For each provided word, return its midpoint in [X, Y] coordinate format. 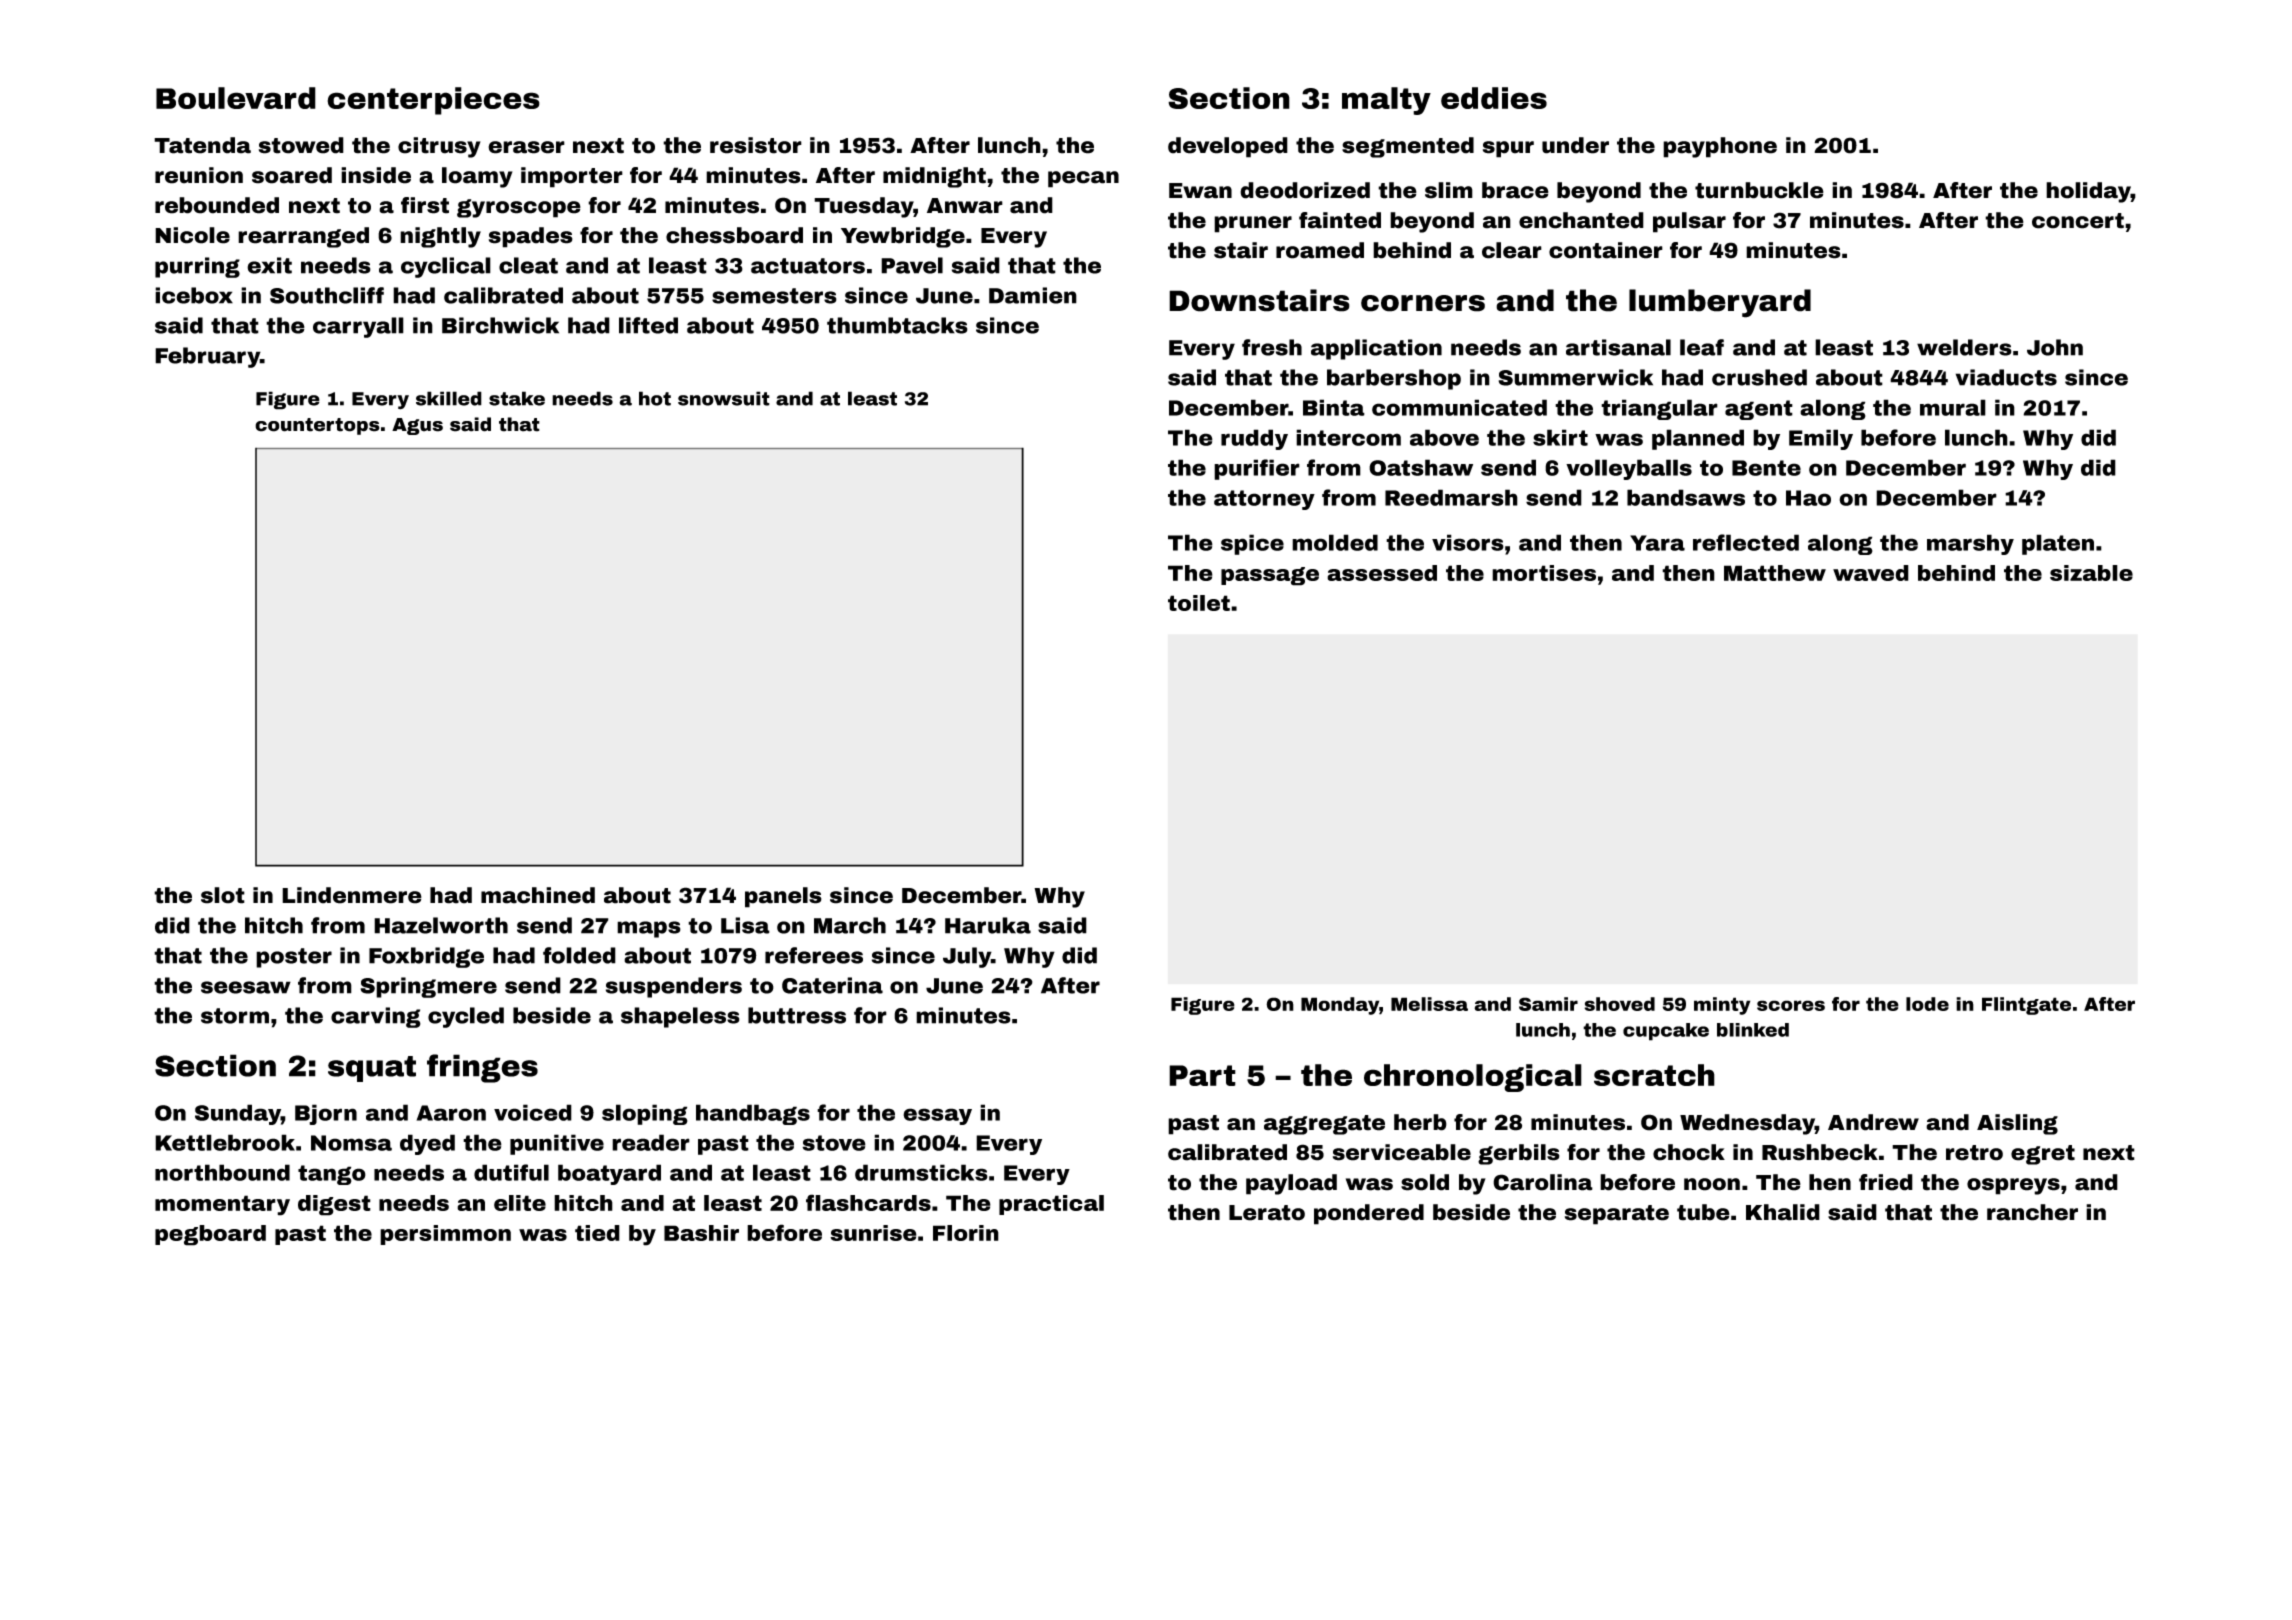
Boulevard [236, 98]
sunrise [873, 1233]
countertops [317, 426]
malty [1386, 101]
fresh [1272, 347]
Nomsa [351, 1143]
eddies [1494, 98]
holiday [2088, 192]
